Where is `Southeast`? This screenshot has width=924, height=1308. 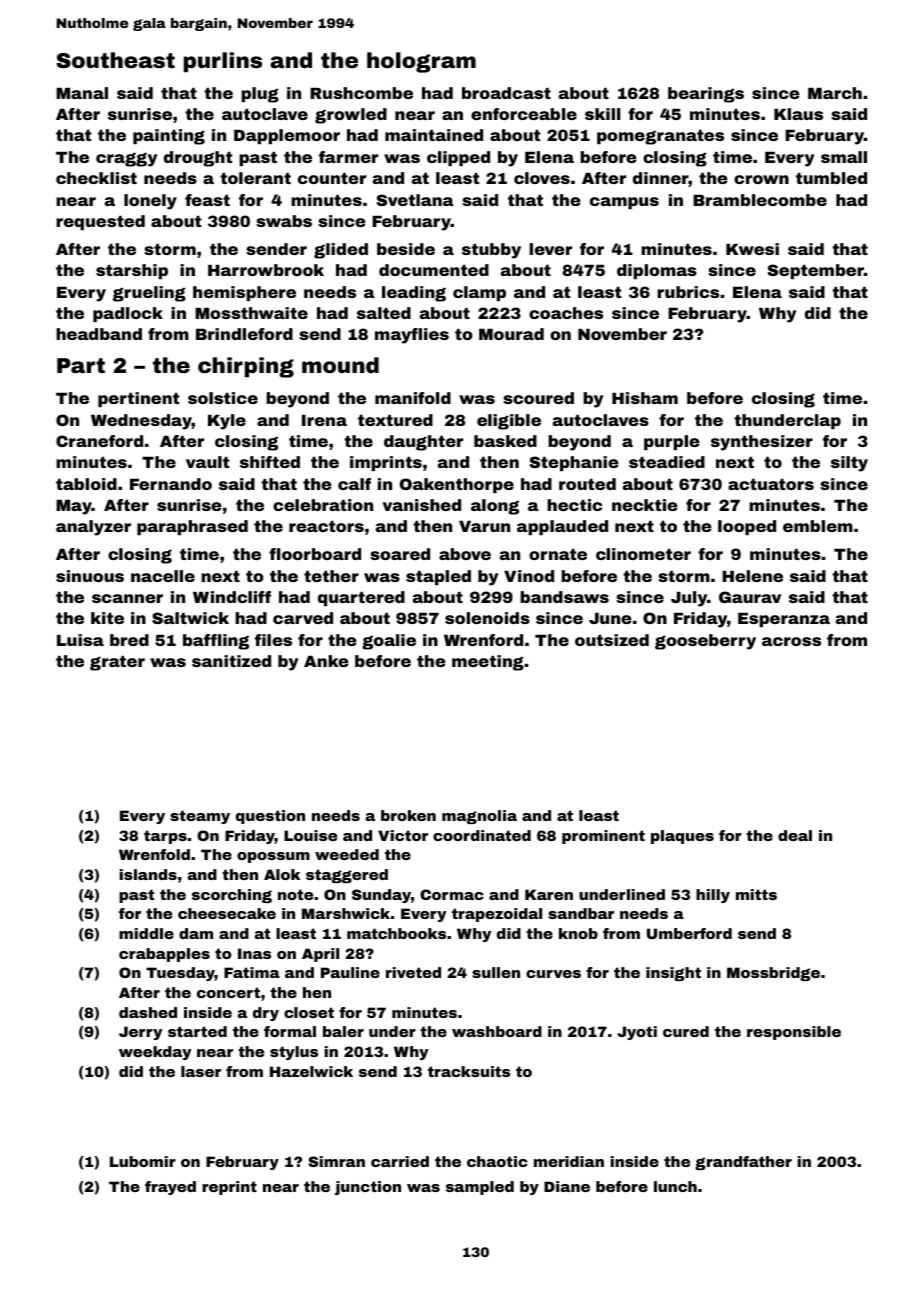 Southeast is located at coordinates (115, 60).
